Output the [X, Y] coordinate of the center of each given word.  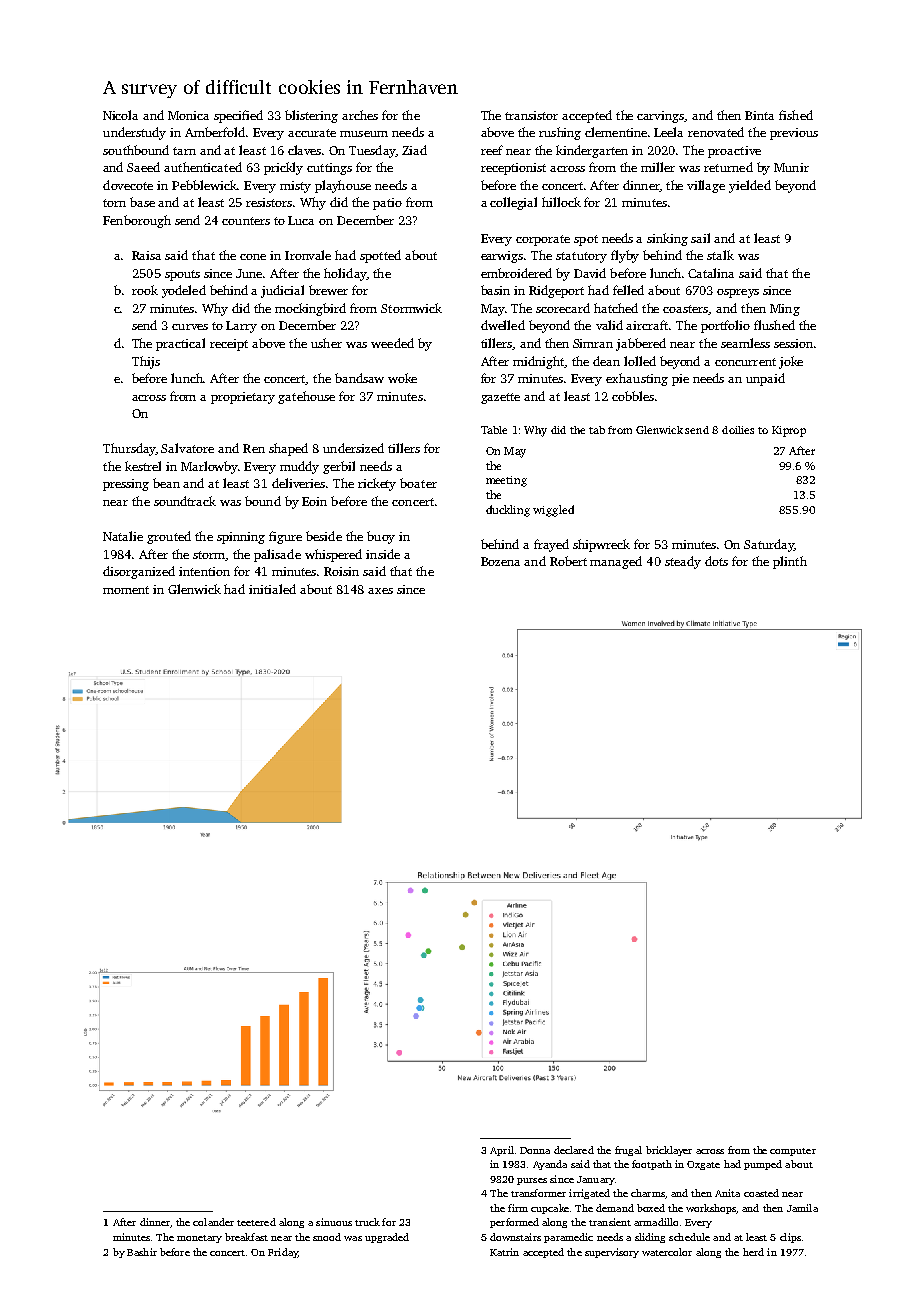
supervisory [612, 1253]
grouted [169, 537]
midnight [538, 362]
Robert [568, 561]
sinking [667, 239]
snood [327, 1237]
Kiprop [789, 431]
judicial [282, 291]
